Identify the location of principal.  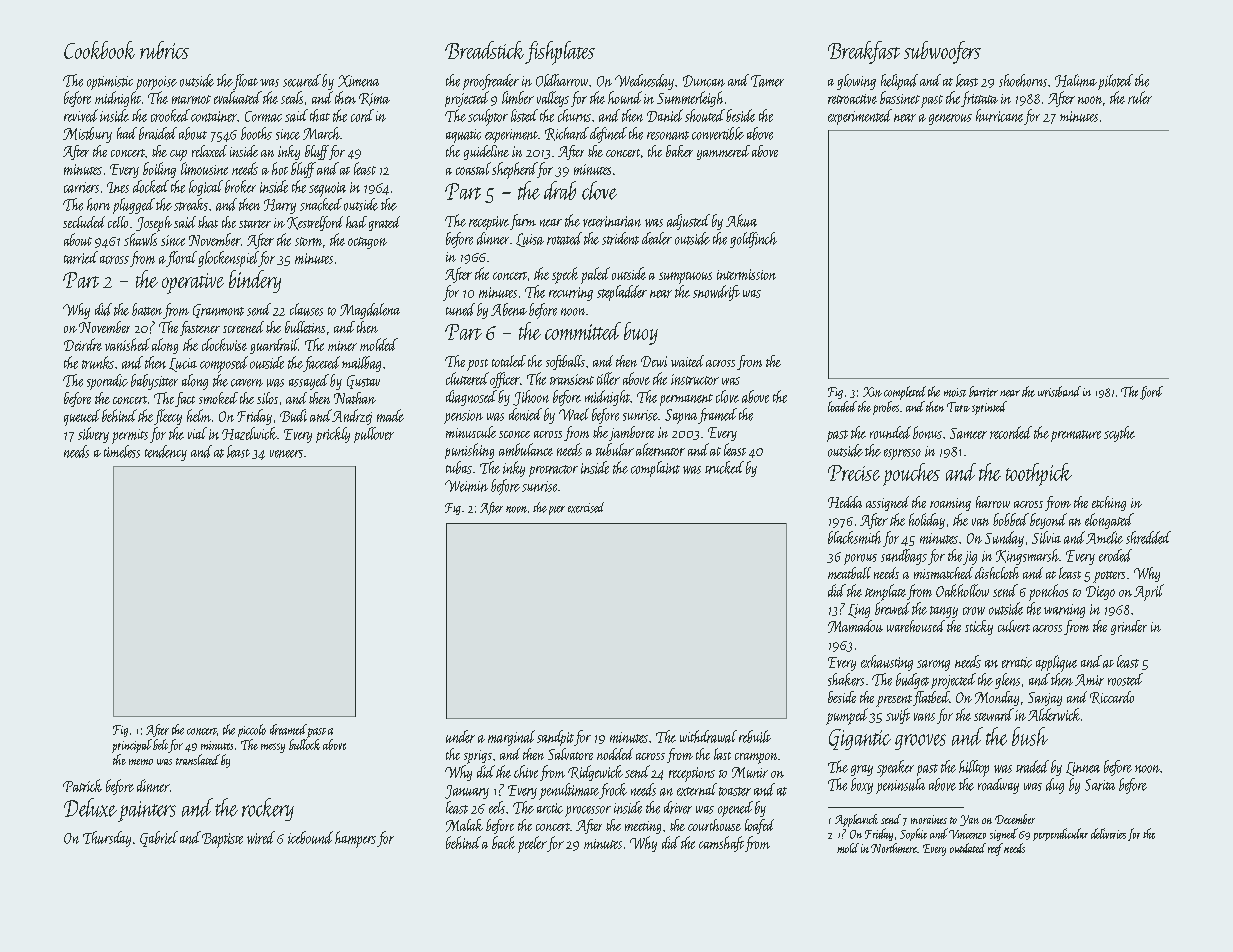
(132, 746).
